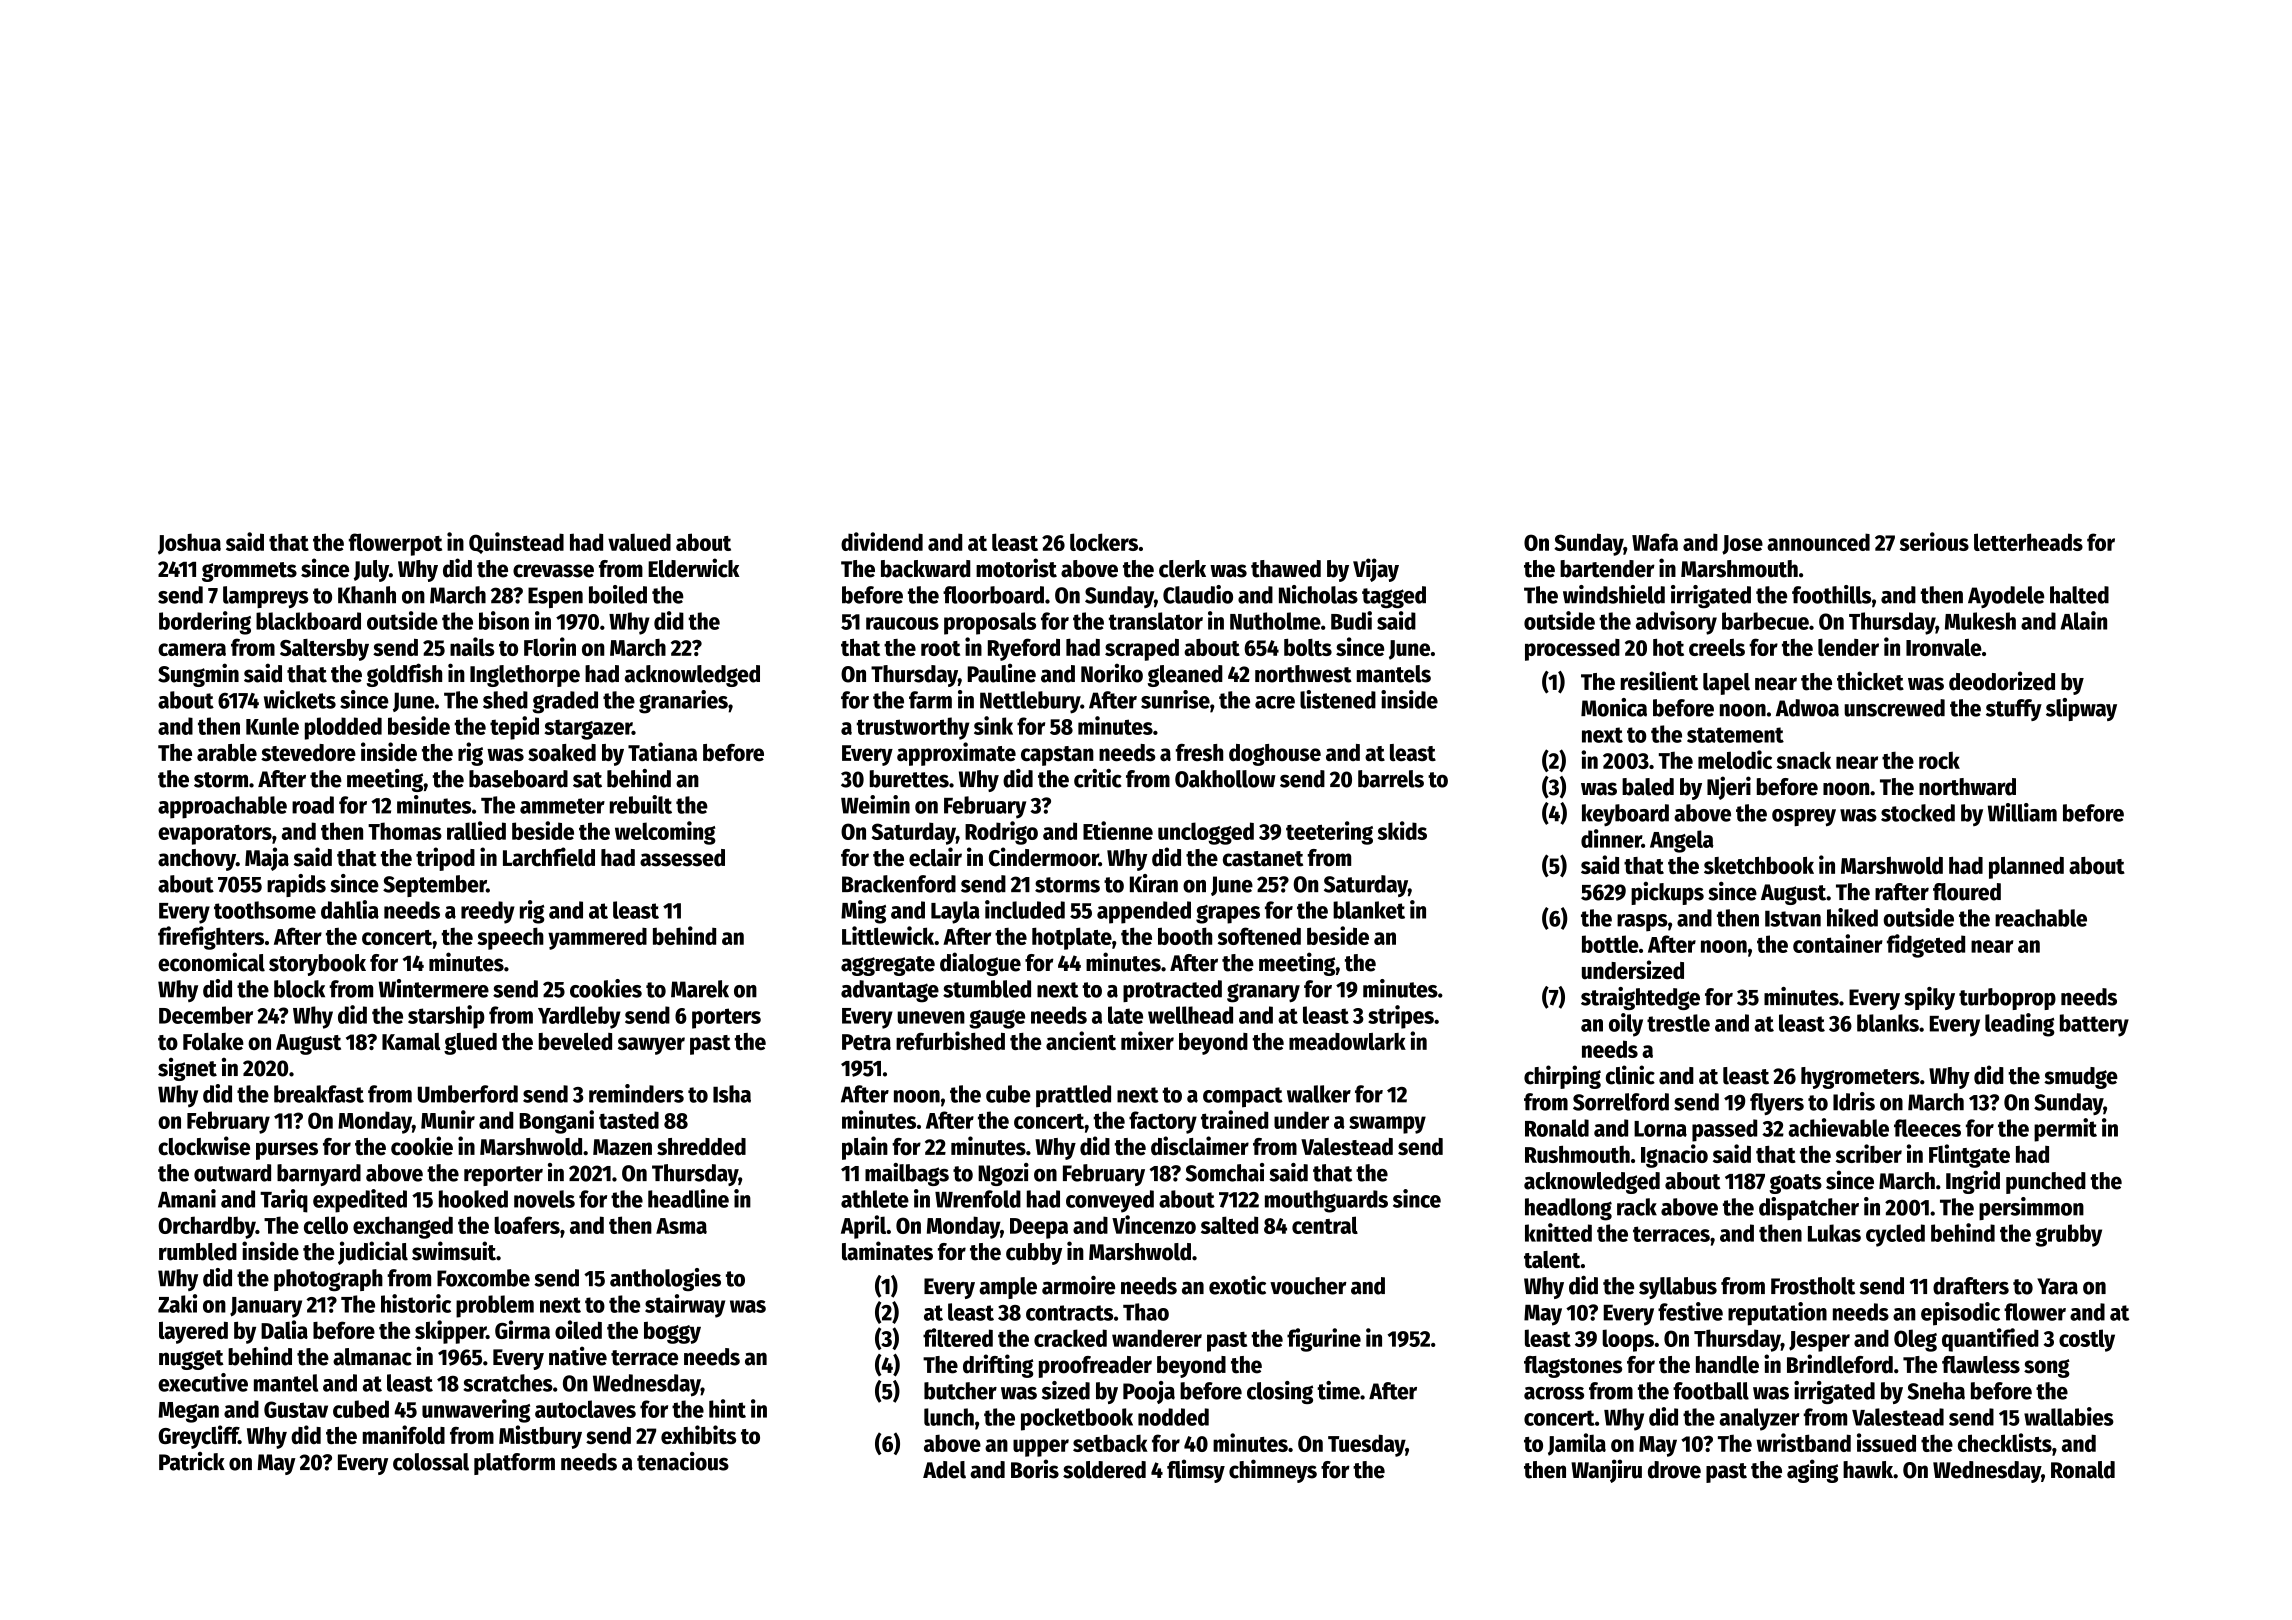  Describe the element at coordinates (550, 646) in the screenshot. I see `Florin` at that location.
